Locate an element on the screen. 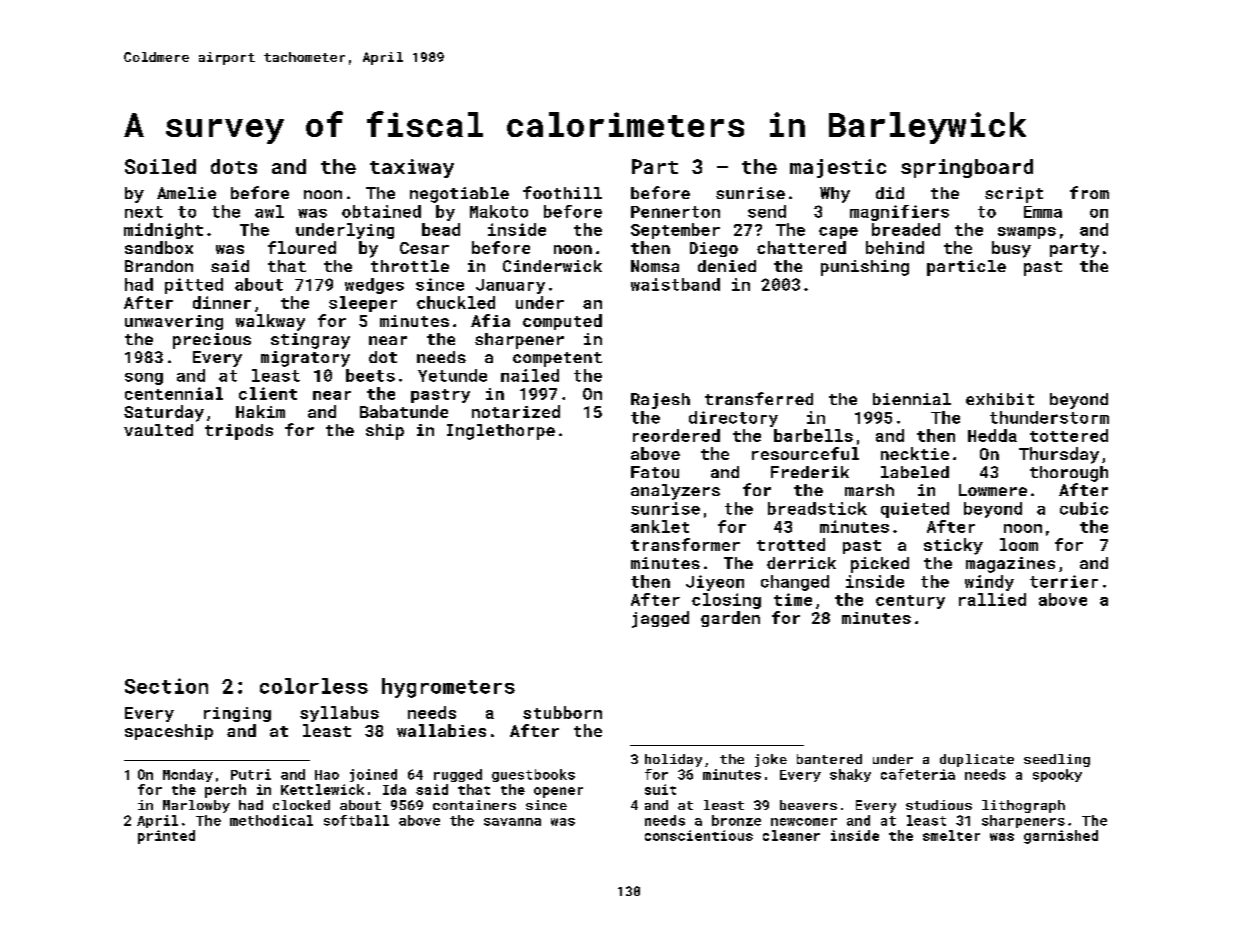 The height and width of the screenshot is (952, 1233). conscientious is located at coordinates (699, 835).
